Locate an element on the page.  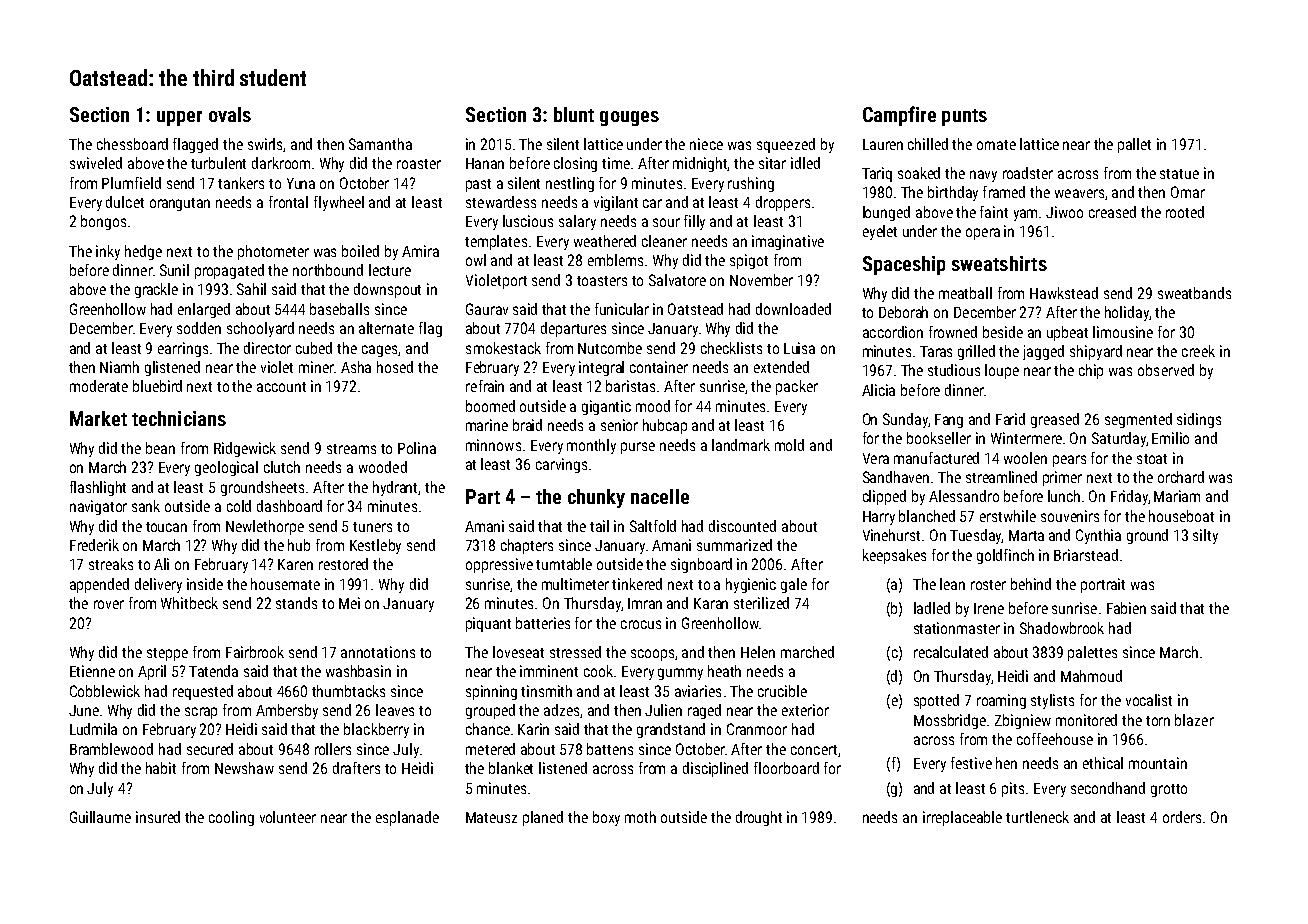
Fabien is located at coordinates (1126, 608).
